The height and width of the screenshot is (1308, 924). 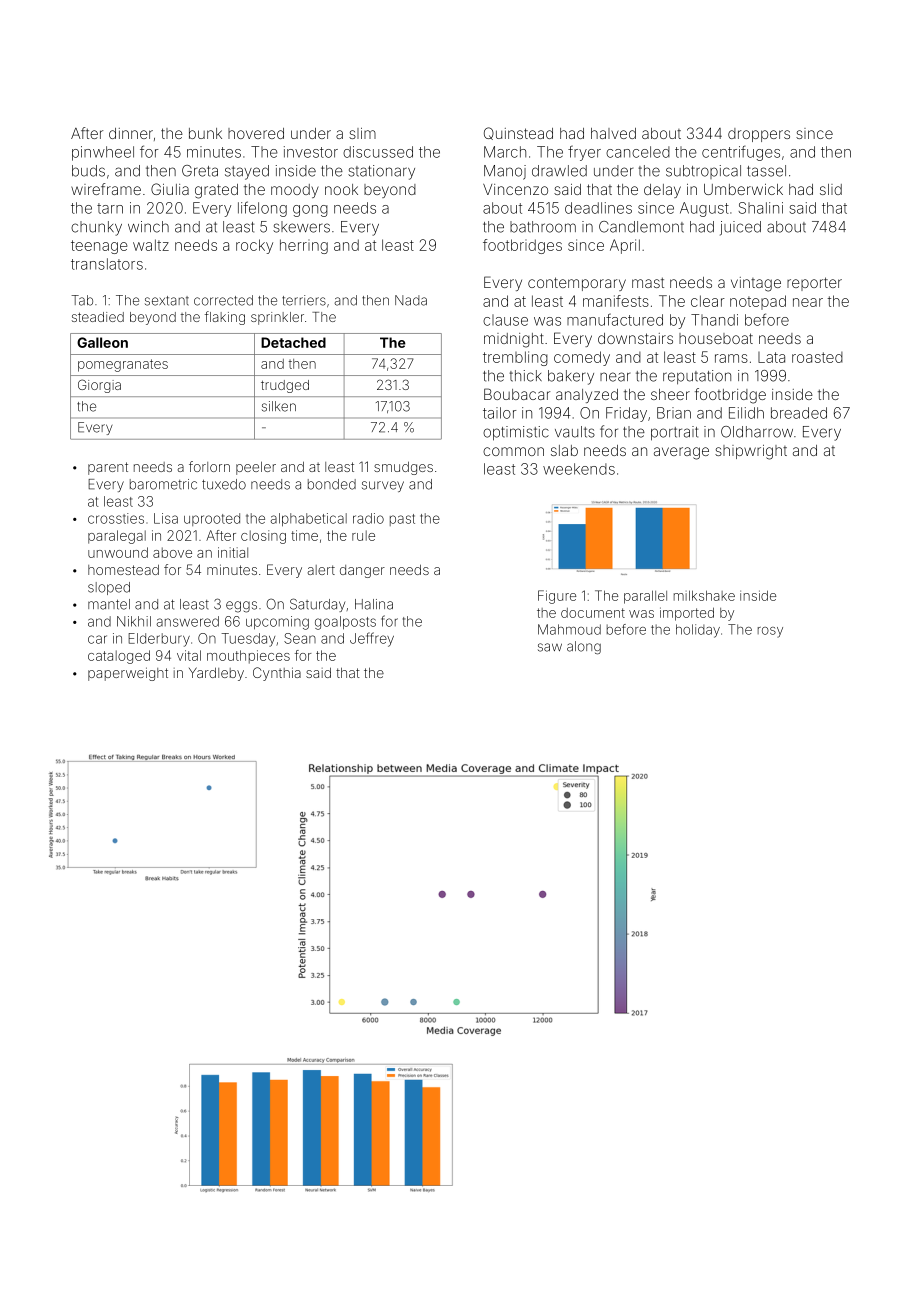 I want to click on Quinstead, so click(x=518, y=133).
